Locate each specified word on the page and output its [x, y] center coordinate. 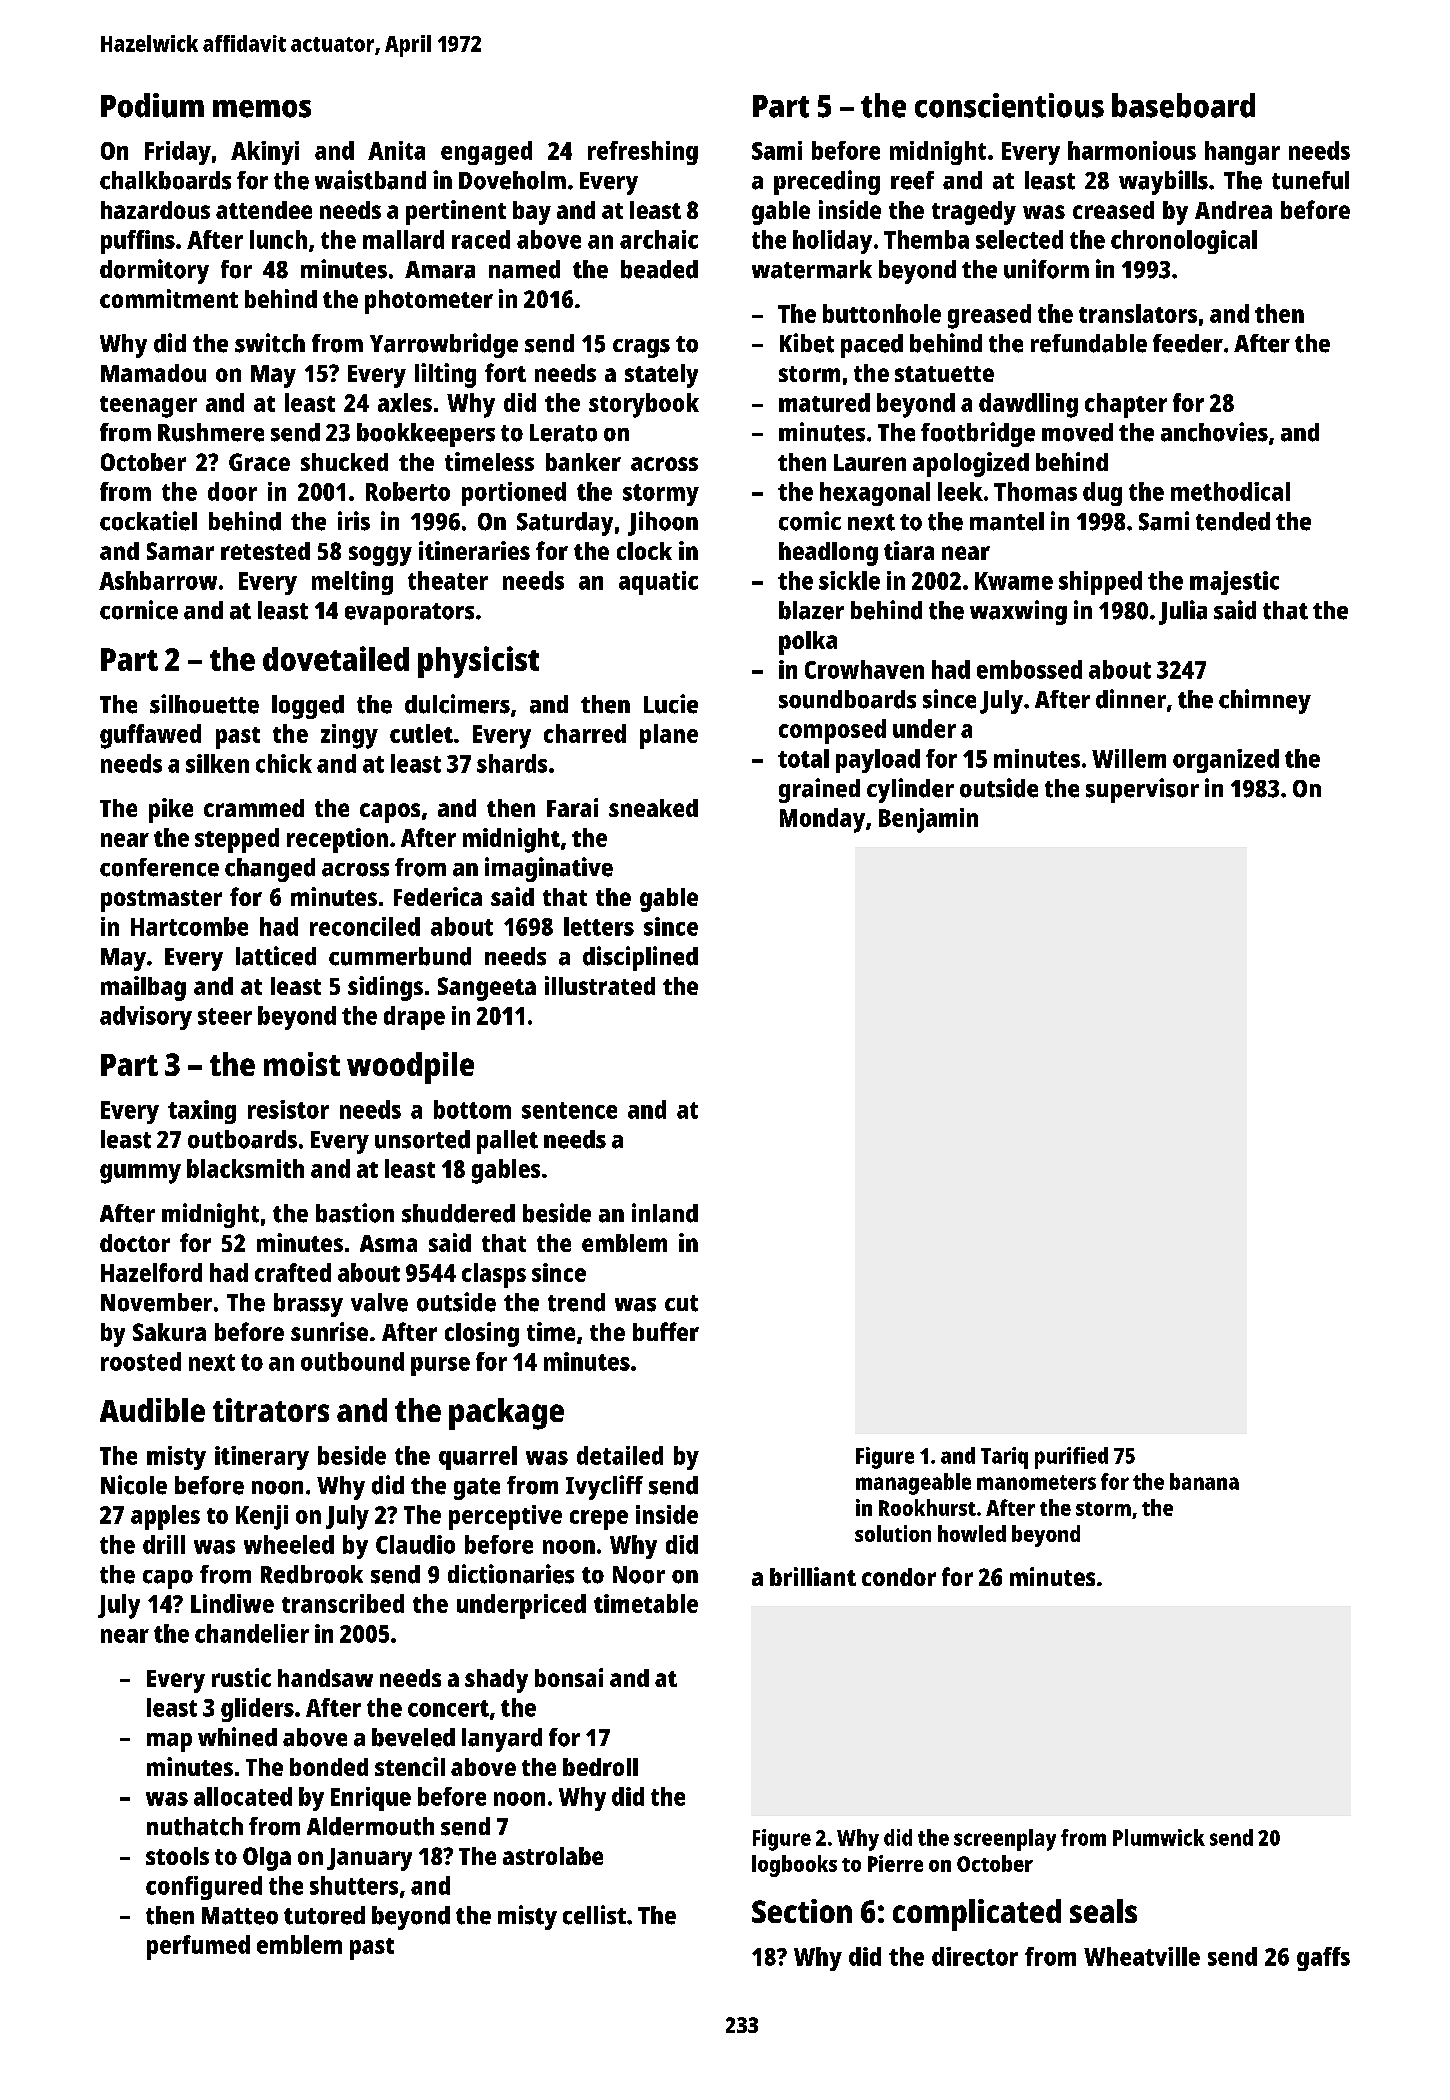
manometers [1036, 1482]
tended [1233, 521]
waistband [370, 180]
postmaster [161, 901]
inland [665, 1213]
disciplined [640, 958]
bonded [329, 1767]
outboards [242, 1139]
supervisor [1142, 790]
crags [641, 348]
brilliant [813, 1576]
